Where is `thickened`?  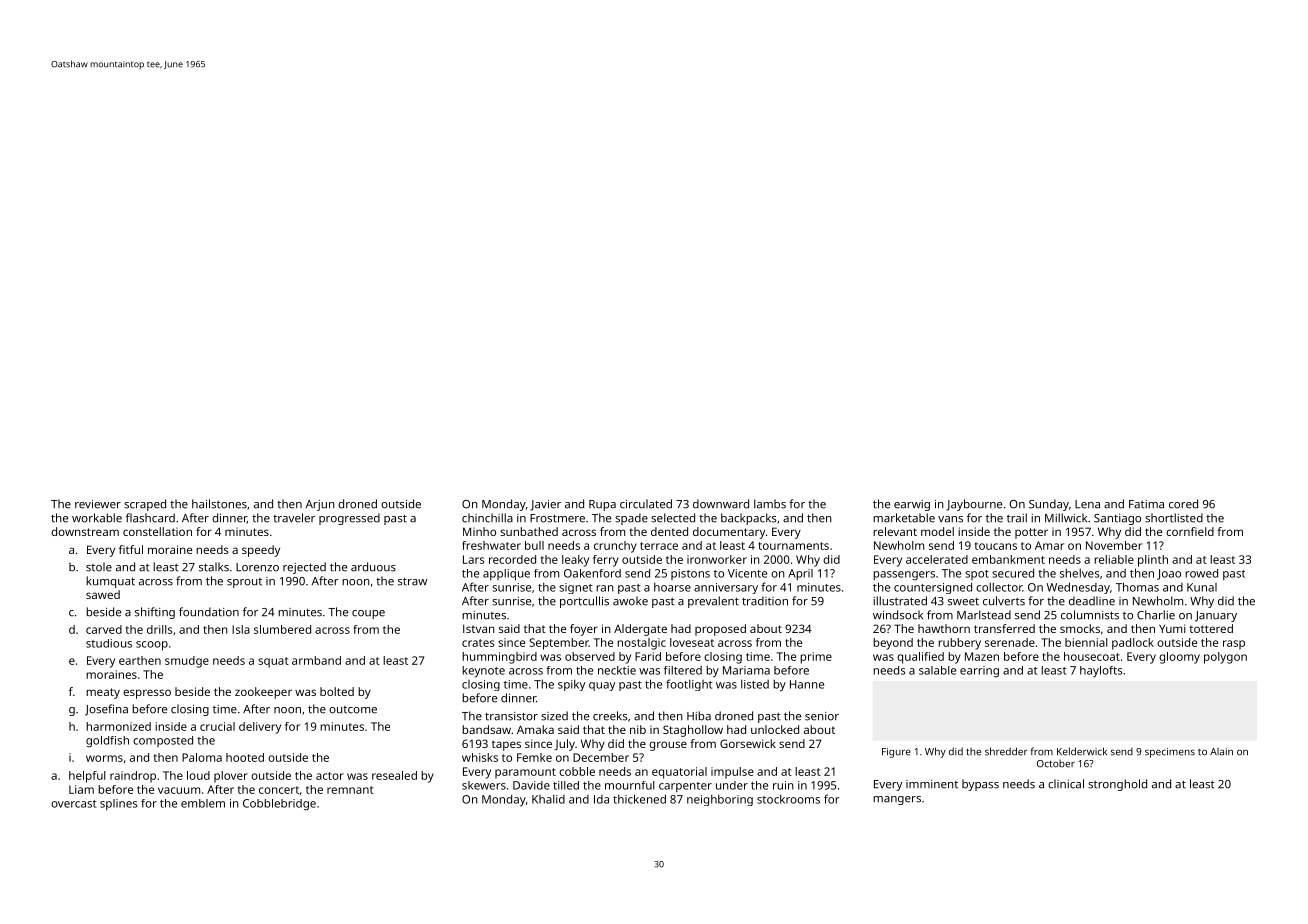
thickened is located at coordinates (639, 799).
